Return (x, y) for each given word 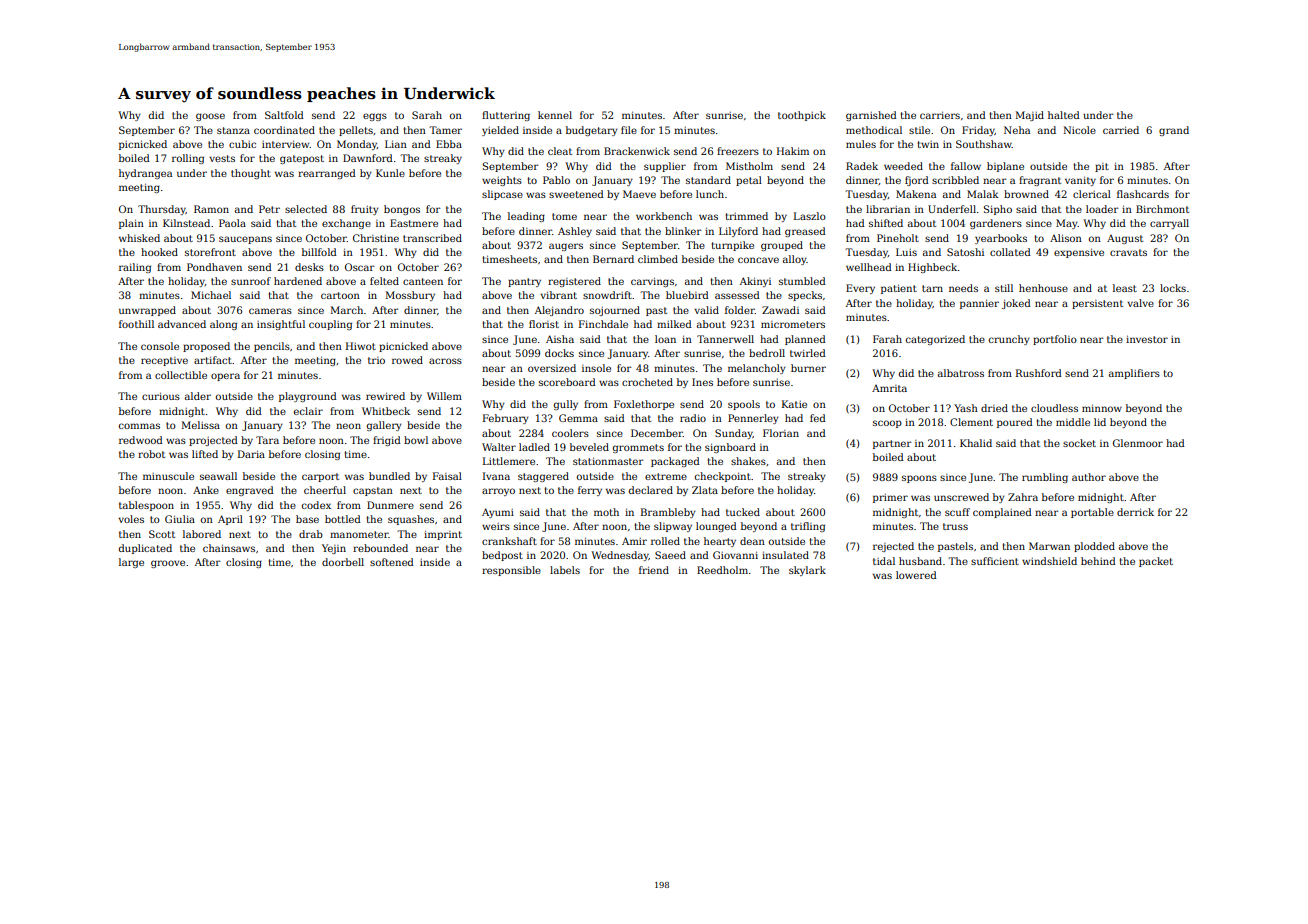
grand (1174, 131)
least (1125, 288)
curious (161, 396)
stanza (233, 130)
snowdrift (607, 295)
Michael (211, 295)
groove (168, 564)
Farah (887, 339)
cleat (560, 151)
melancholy (757, 369)
